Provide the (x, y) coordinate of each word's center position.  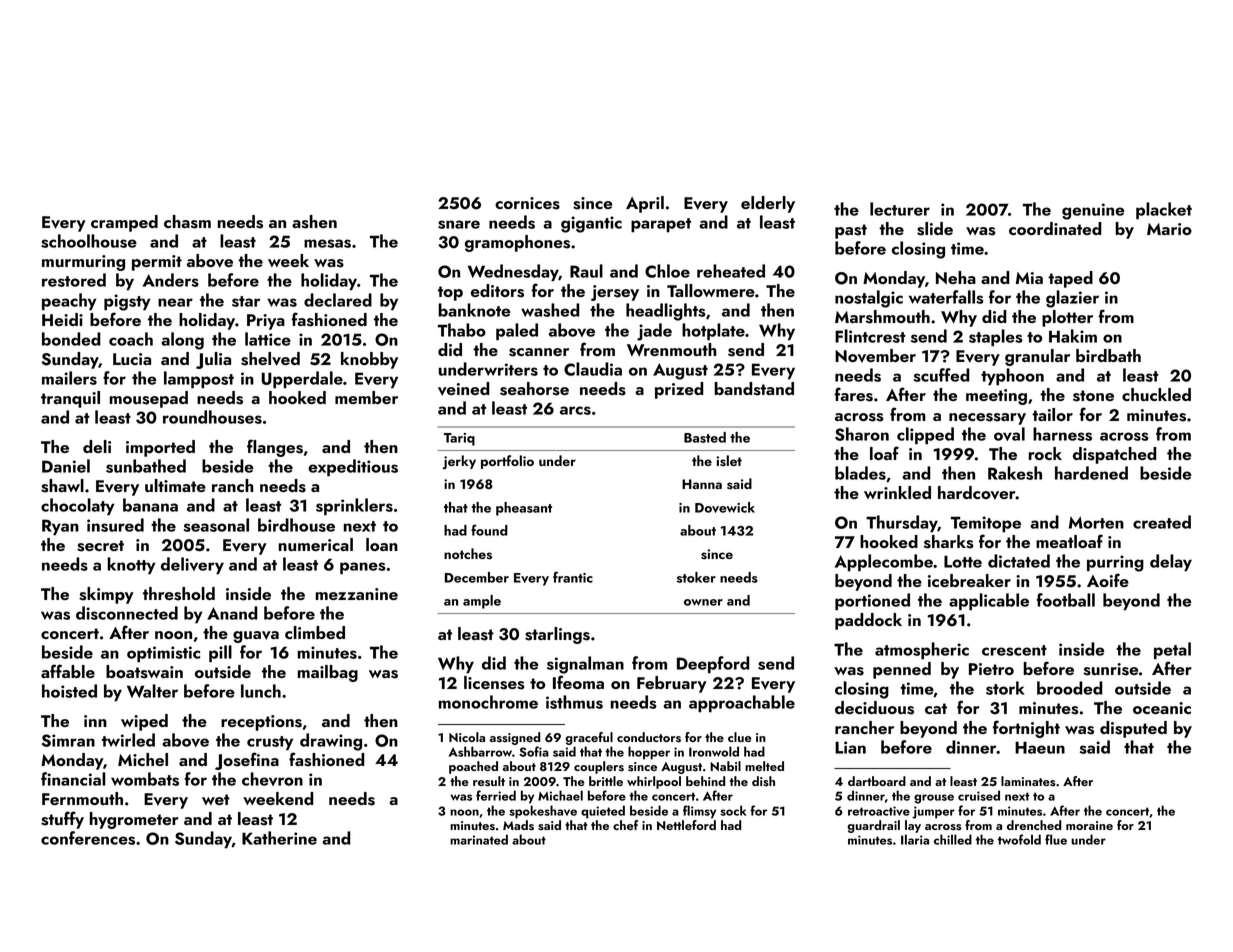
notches (468, 554)
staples (996, 337)
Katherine (279, 838)
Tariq (459, 439)
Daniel (66, 466)
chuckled (1156, 394)
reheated (731, 271)
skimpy (106, 595)
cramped (124, 223)
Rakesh (1015, 473)
